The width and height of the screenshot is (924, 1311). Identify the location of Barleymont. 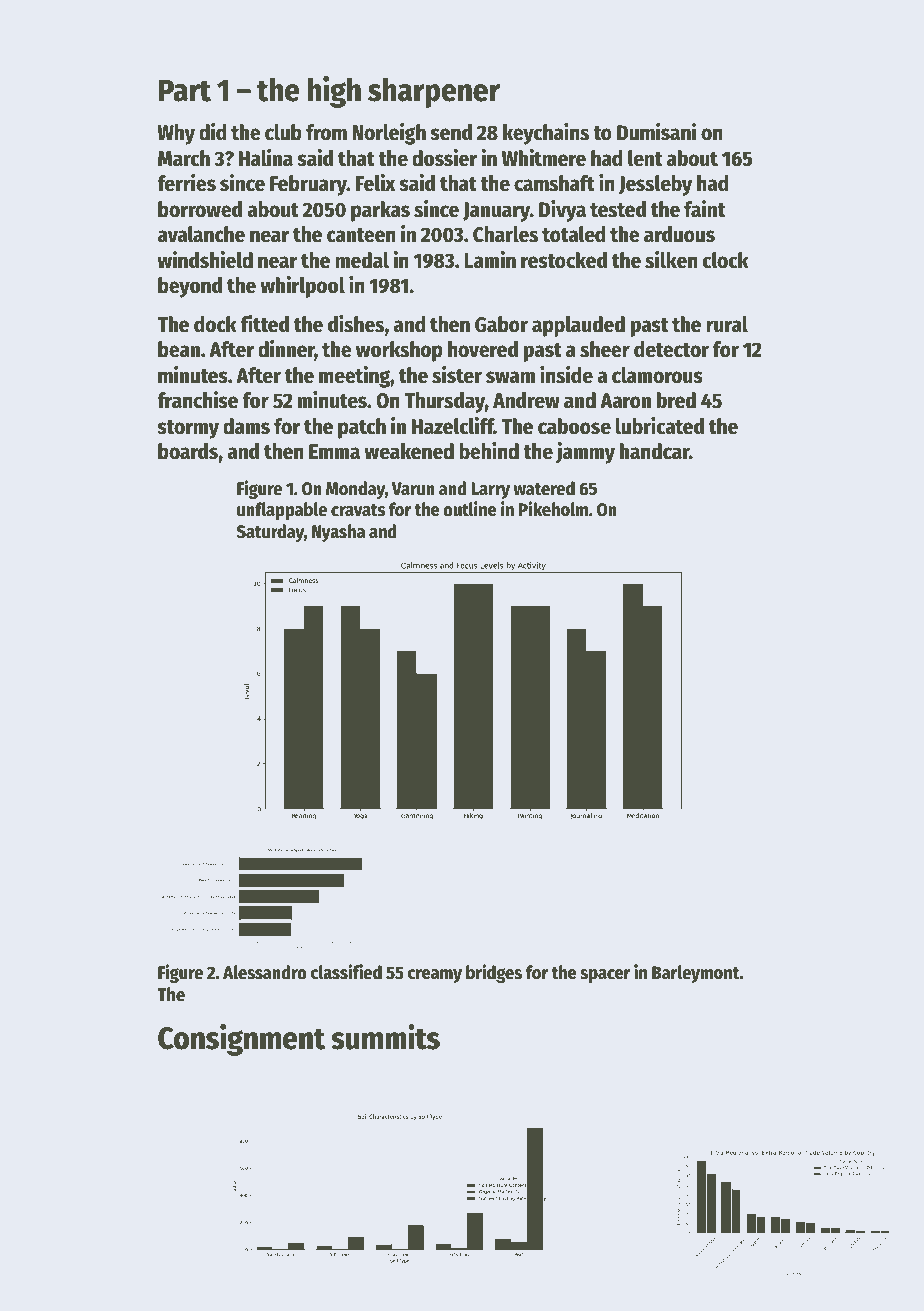
(696, 974).
